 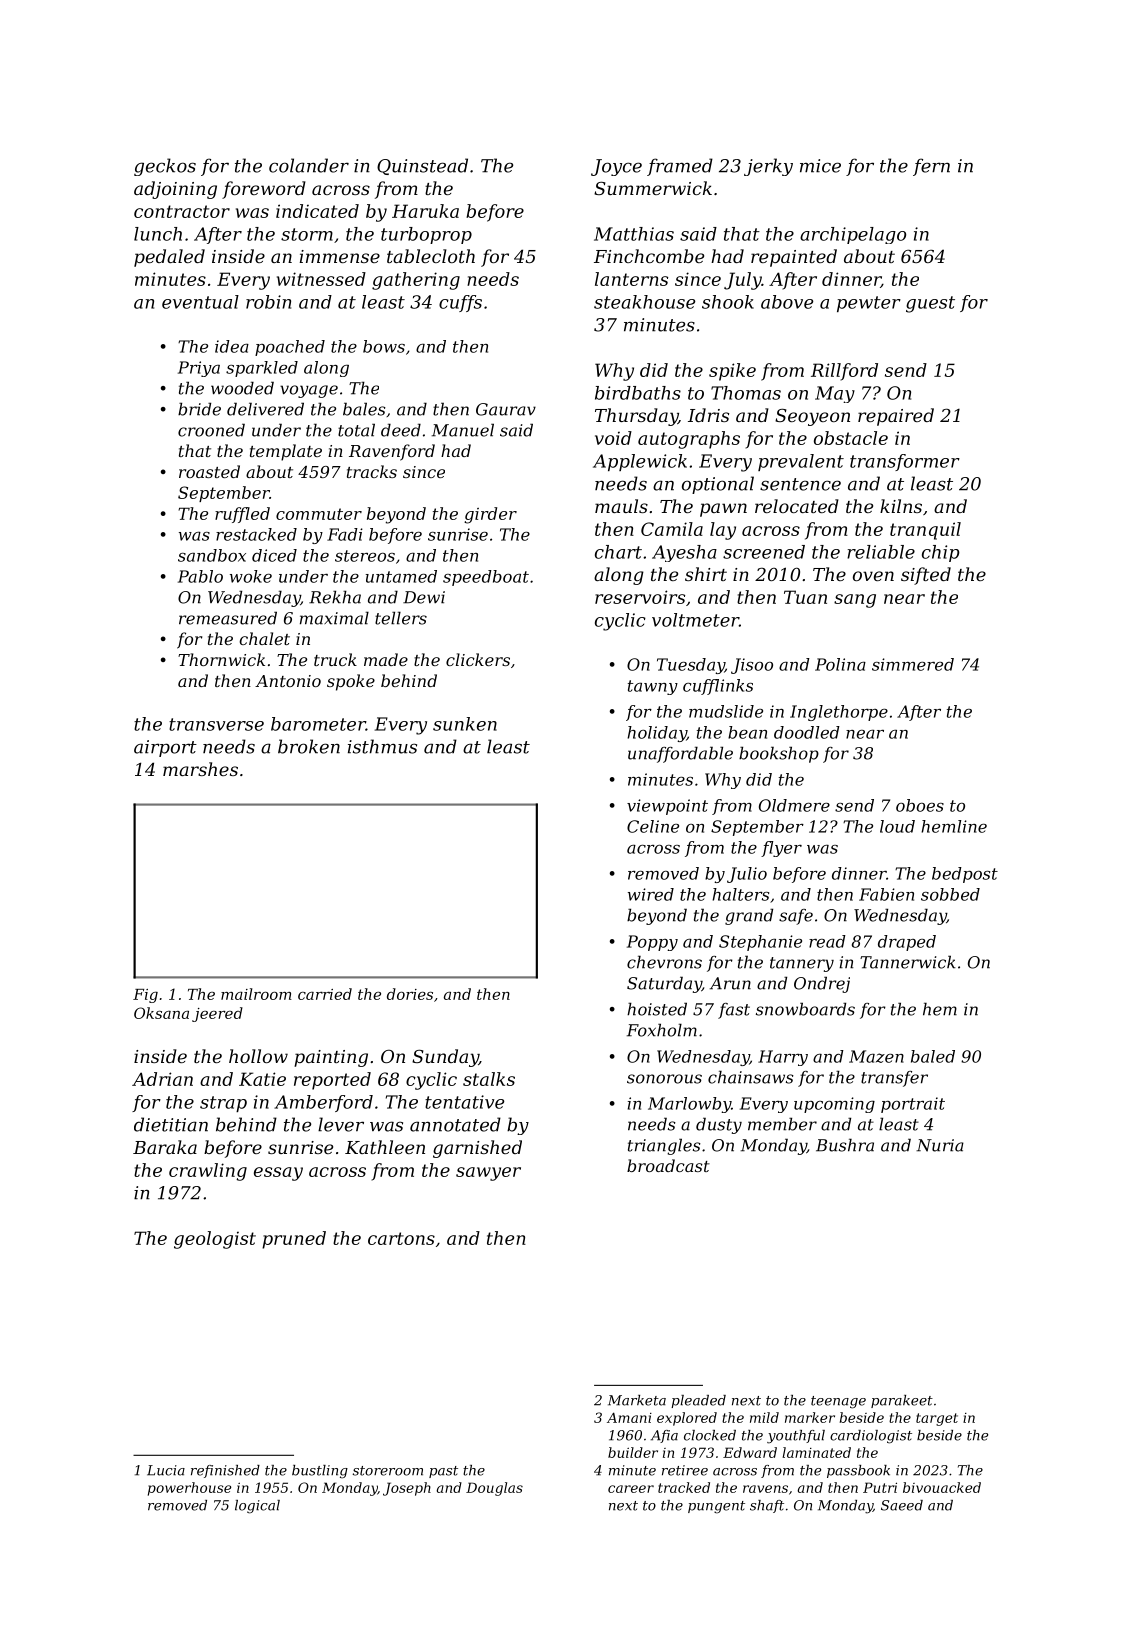 I want to click on isthmus, so click(x=382, y=746).
